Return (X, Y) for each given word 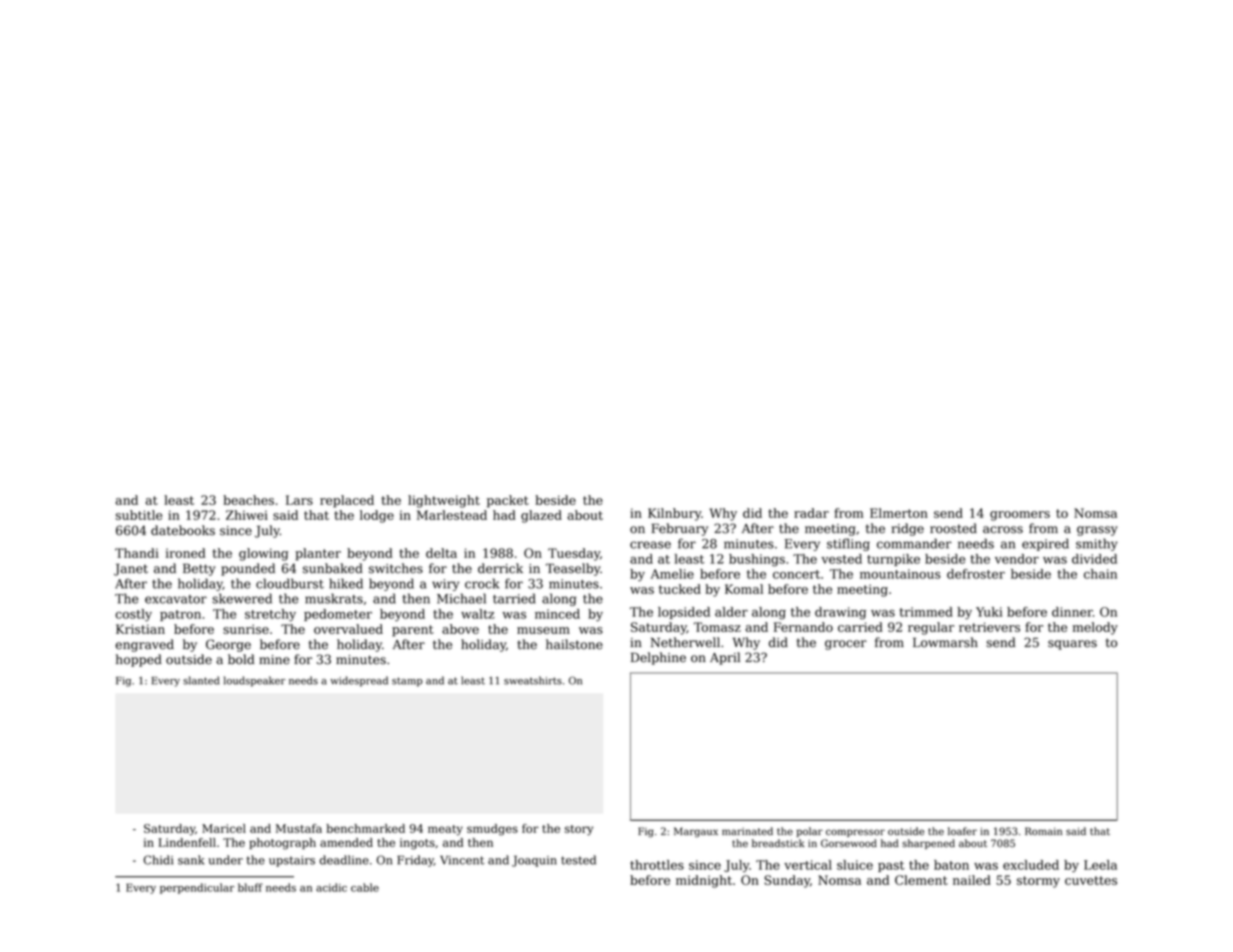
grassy (1097, 531)
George (228, 645)
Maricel (224, 828)
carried (860, 627)
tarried (514, 598)
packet (508, 501)
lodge (377, 516)
